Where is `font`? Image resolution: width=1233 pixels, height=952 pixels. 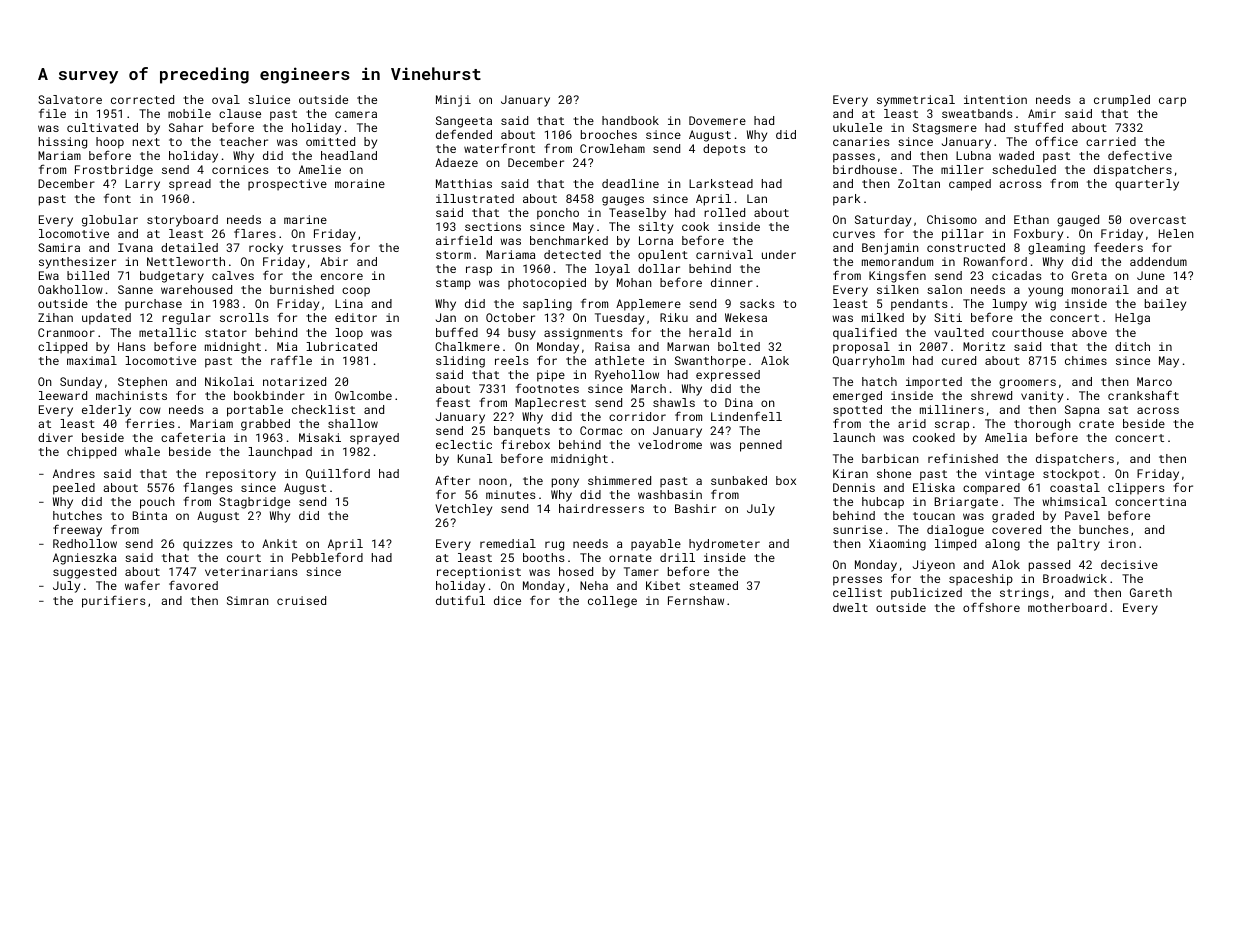
font is located at coordinates (117, 198).
